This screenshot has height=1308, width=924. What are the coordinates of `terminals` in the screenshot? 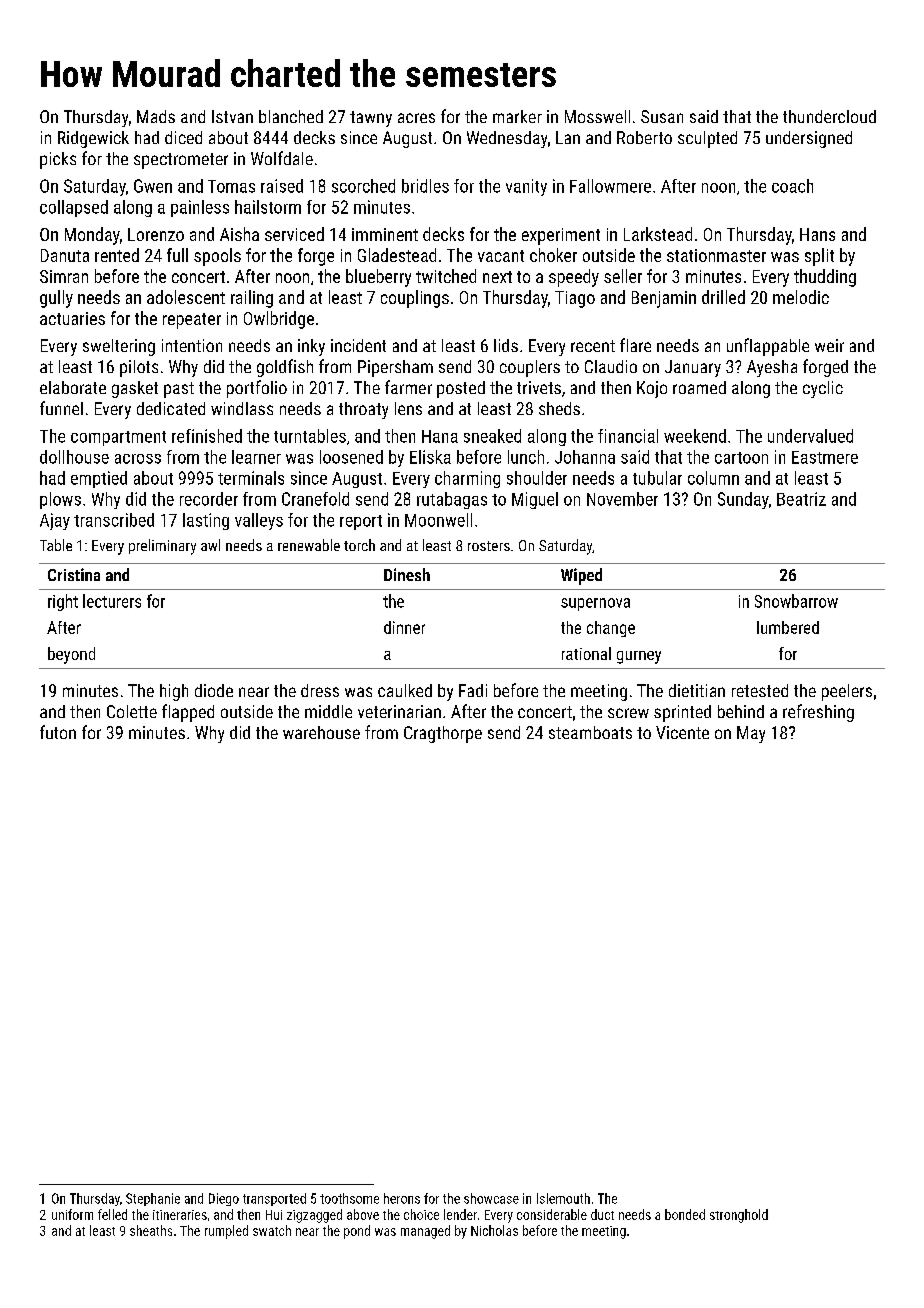 It's located at (251, 478).
